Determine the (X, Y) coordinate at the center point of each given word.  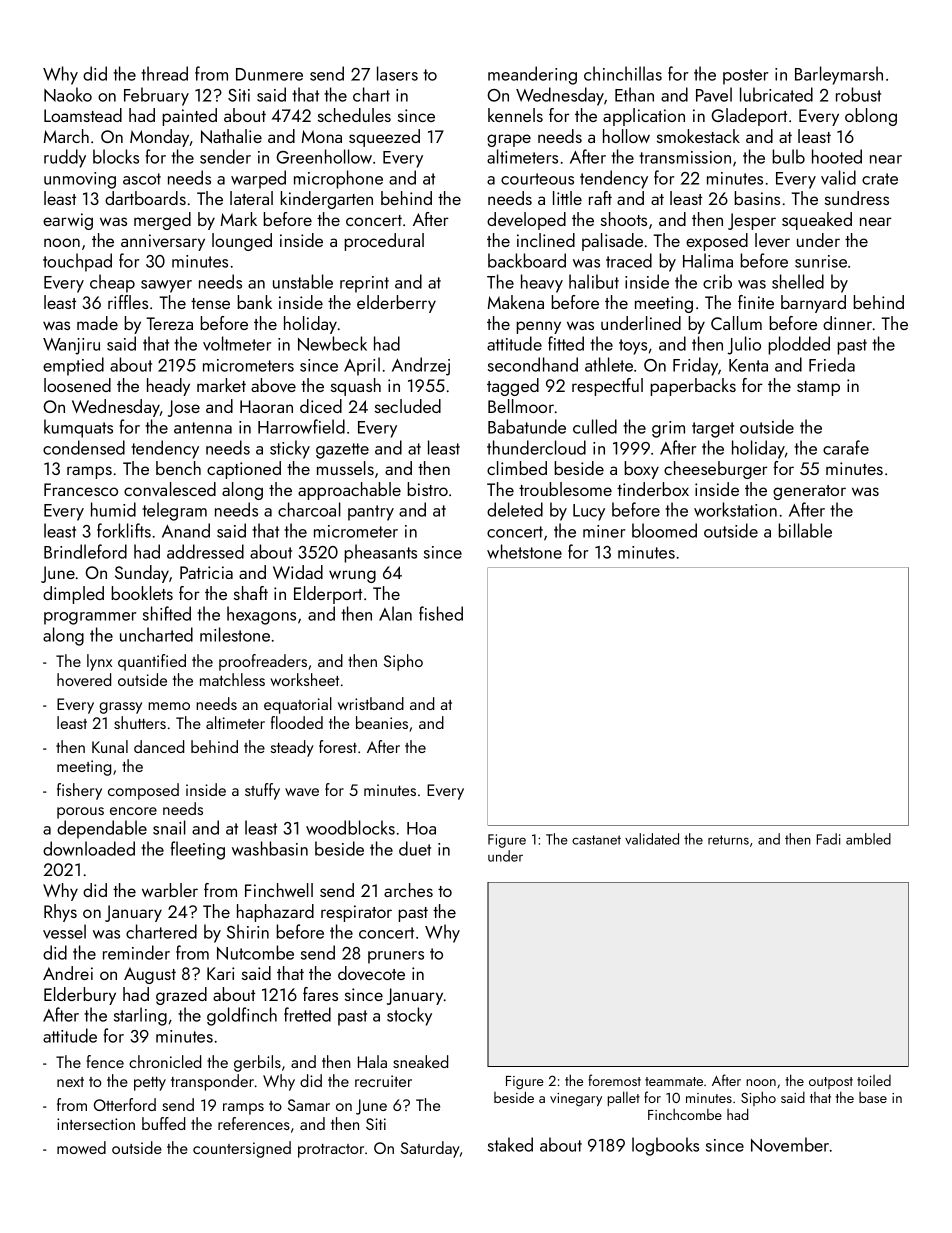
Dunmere (269, 74)
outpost (831, 1083)
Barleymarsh (839, 75)
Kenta (748, 365)
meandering (532, 75)
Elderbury (80, 996)
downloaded (89, 848)
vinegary (576, 1100)
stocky (409, 1016)
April (362, 366)
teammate (674, 1081)
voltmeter (237, 343)
